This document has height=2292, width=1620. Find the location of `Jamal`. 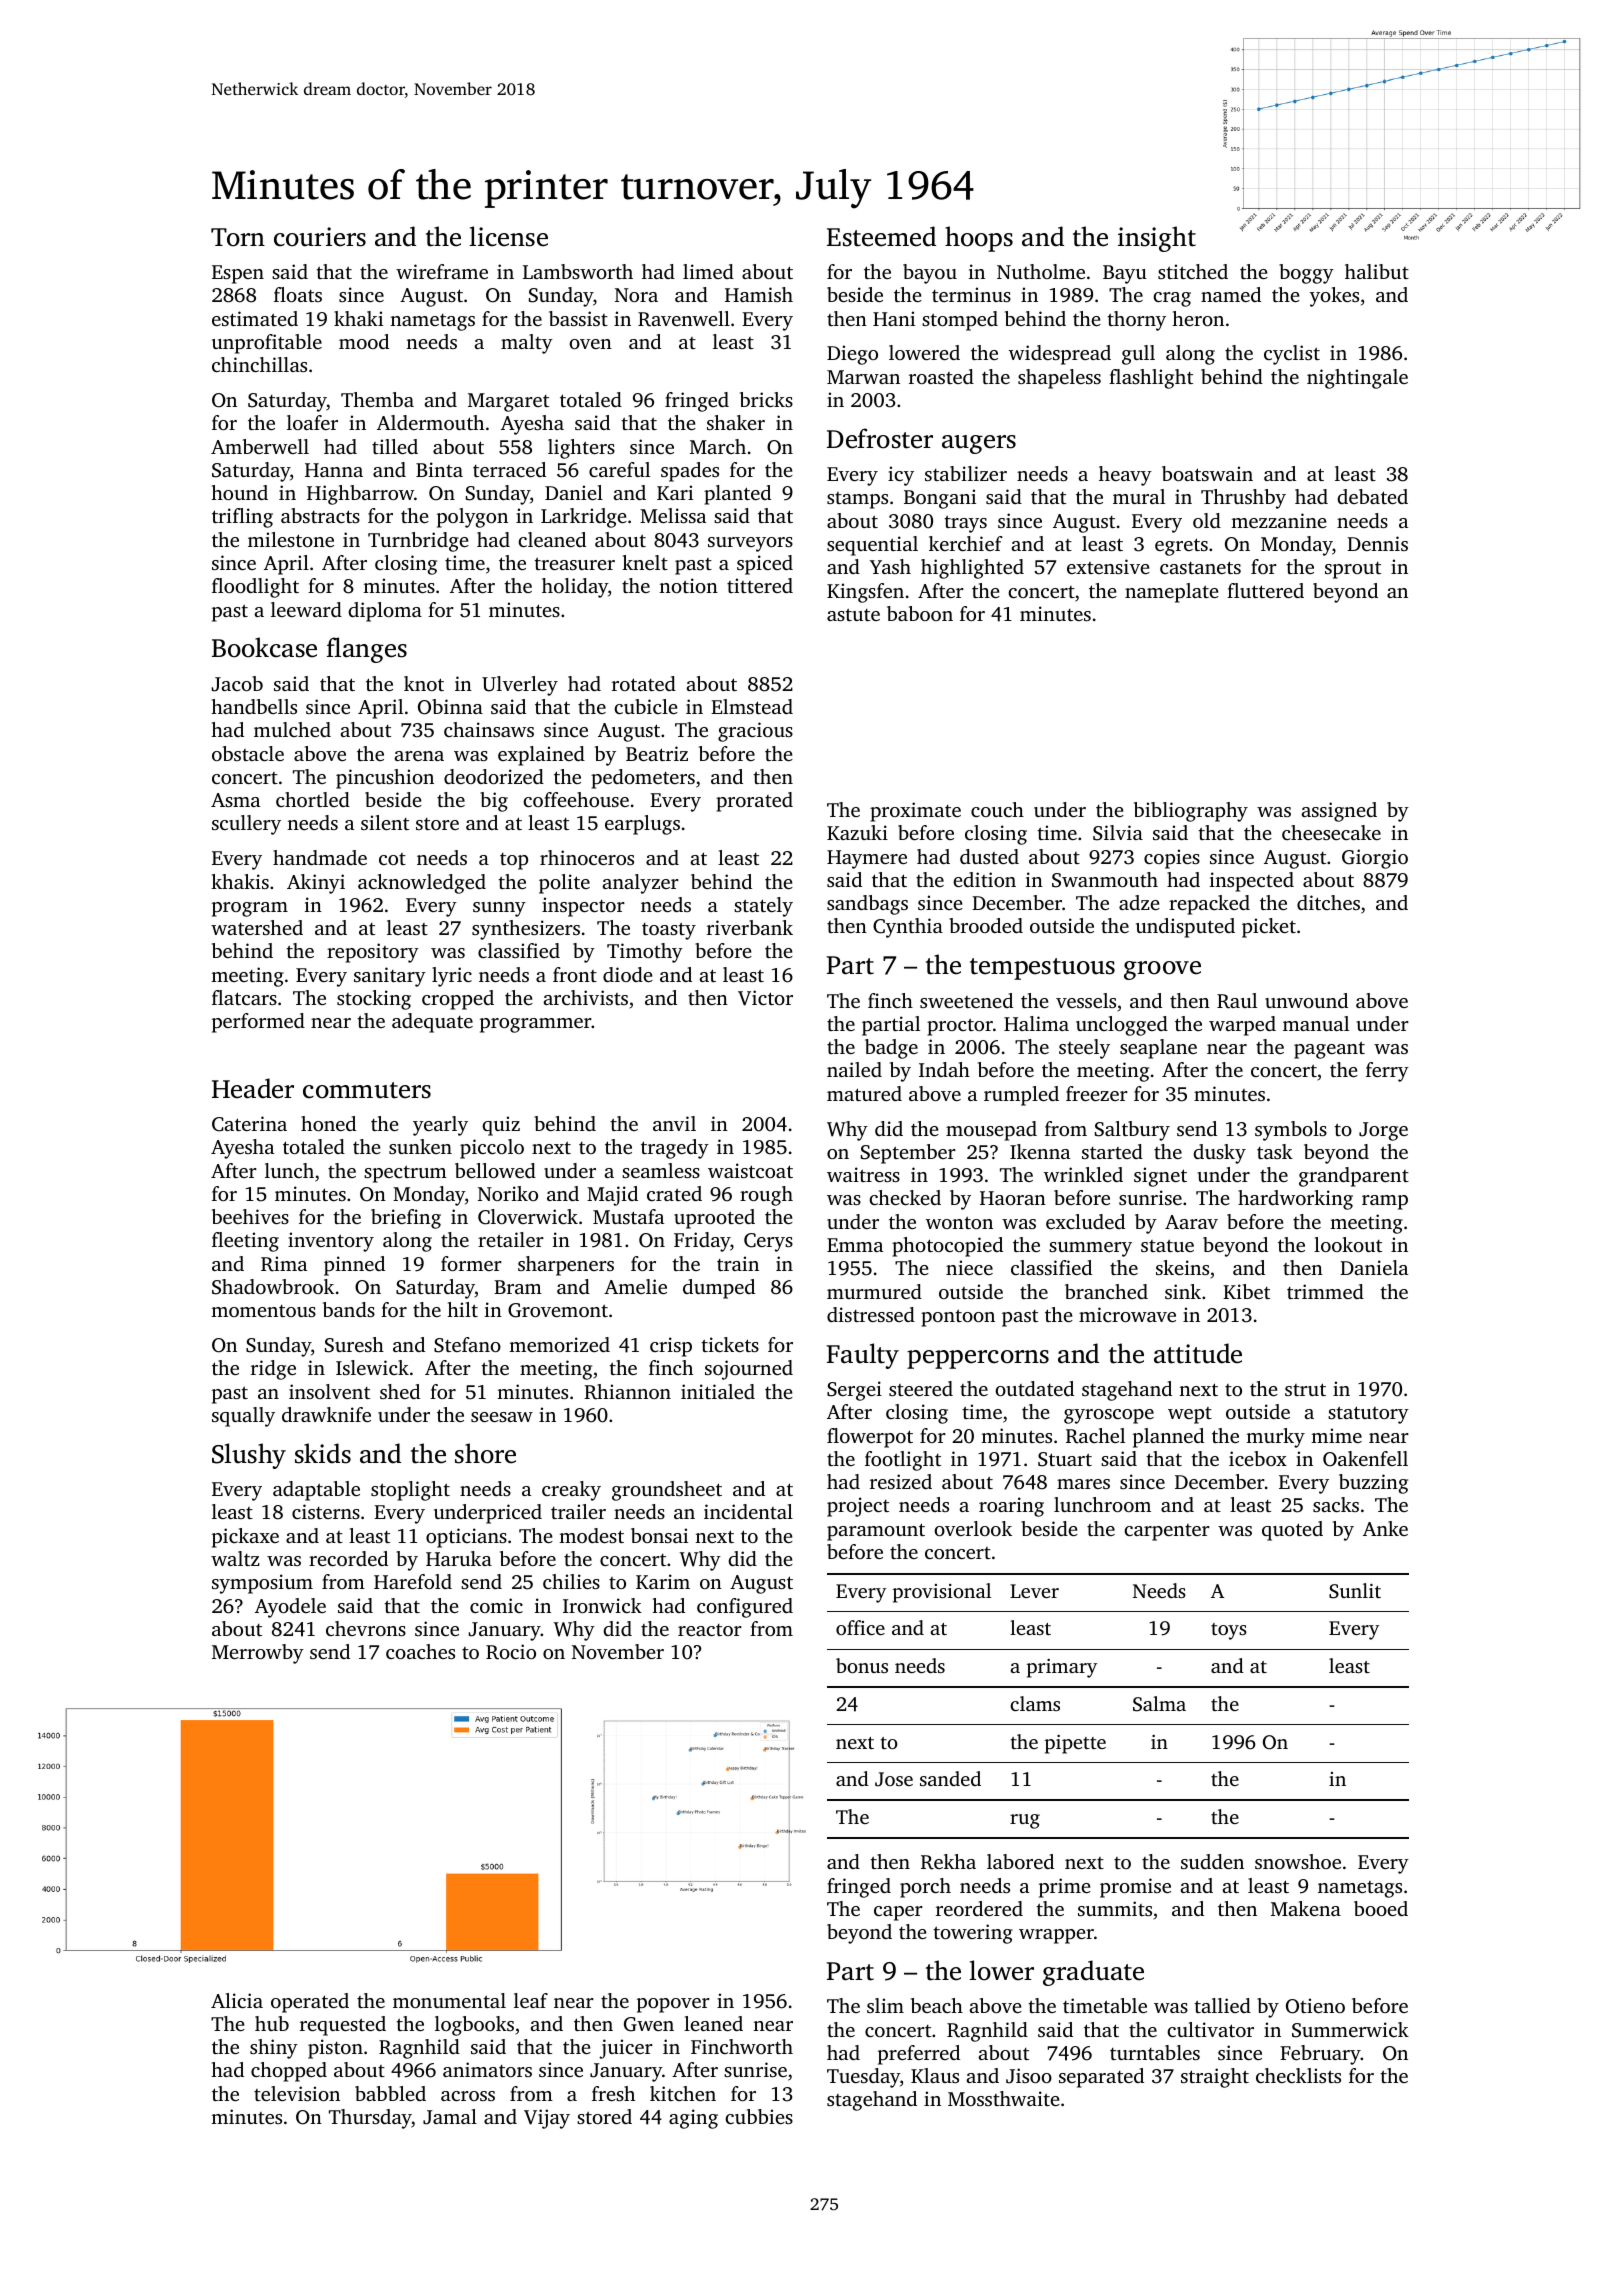

Jamal is located at coordinates (450, 2117).
